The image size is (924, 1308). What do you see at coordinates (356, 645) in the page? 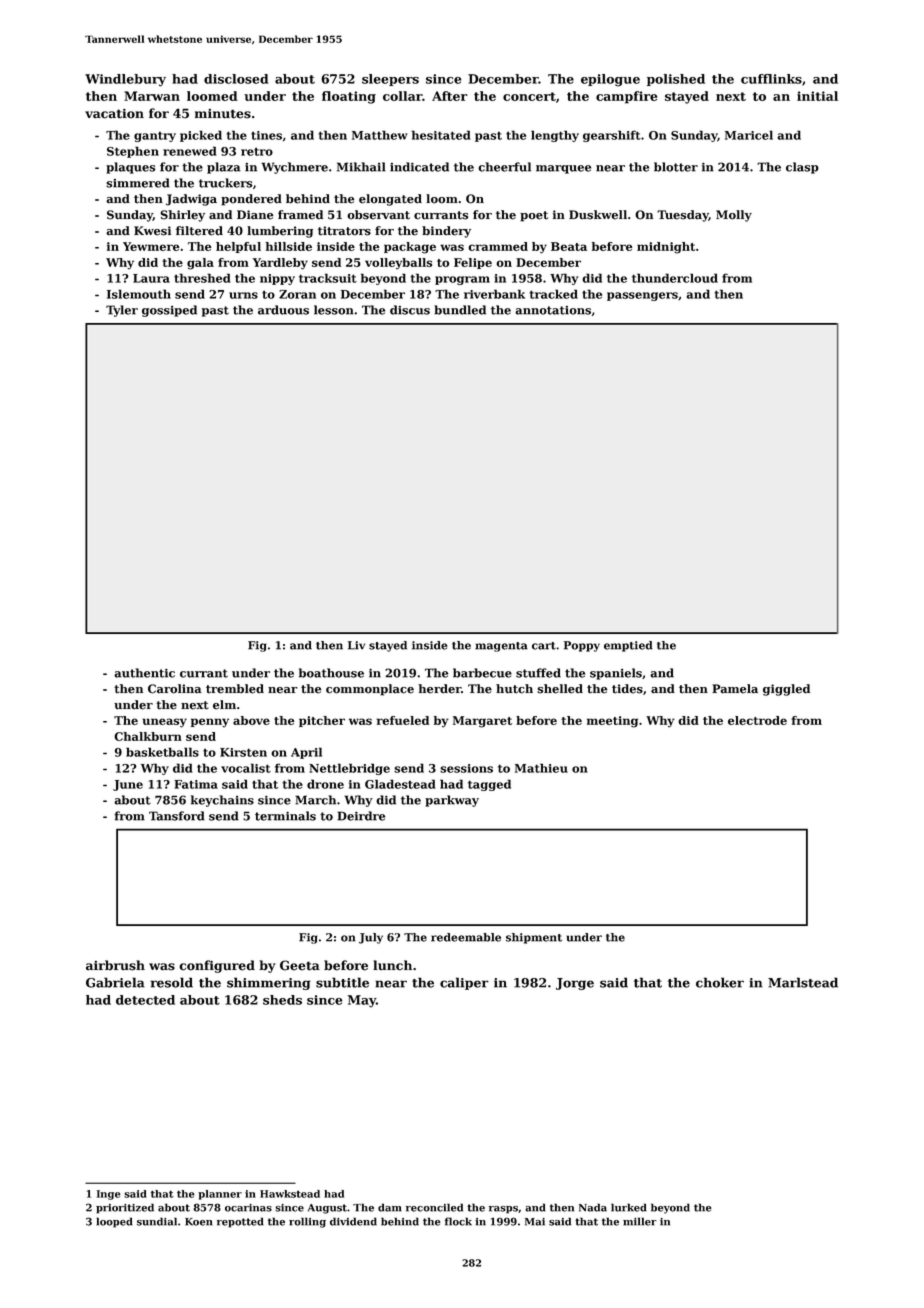
I see `Liv` at bounding box center [356, 645].
